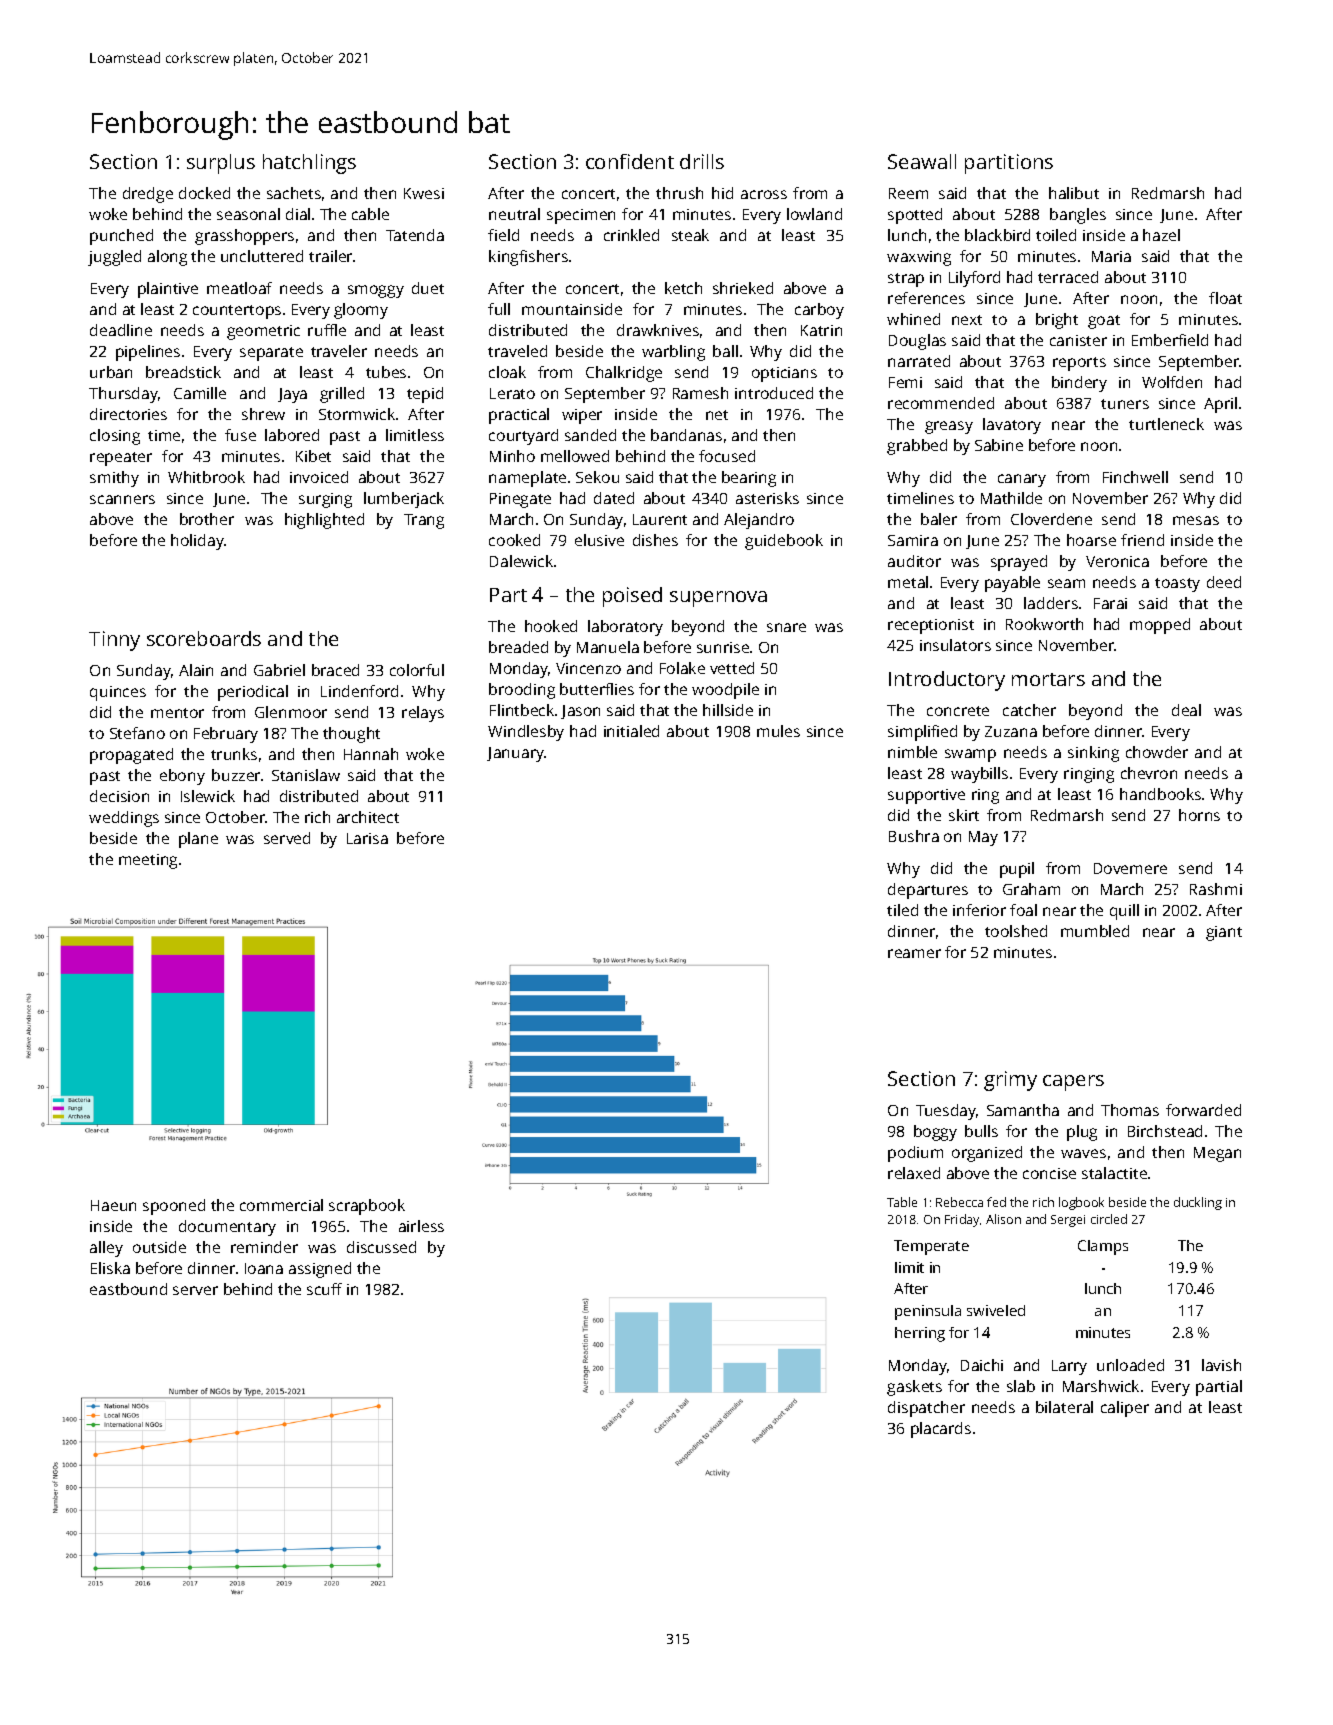  I want to click on grabbed, so click(917, 447).
